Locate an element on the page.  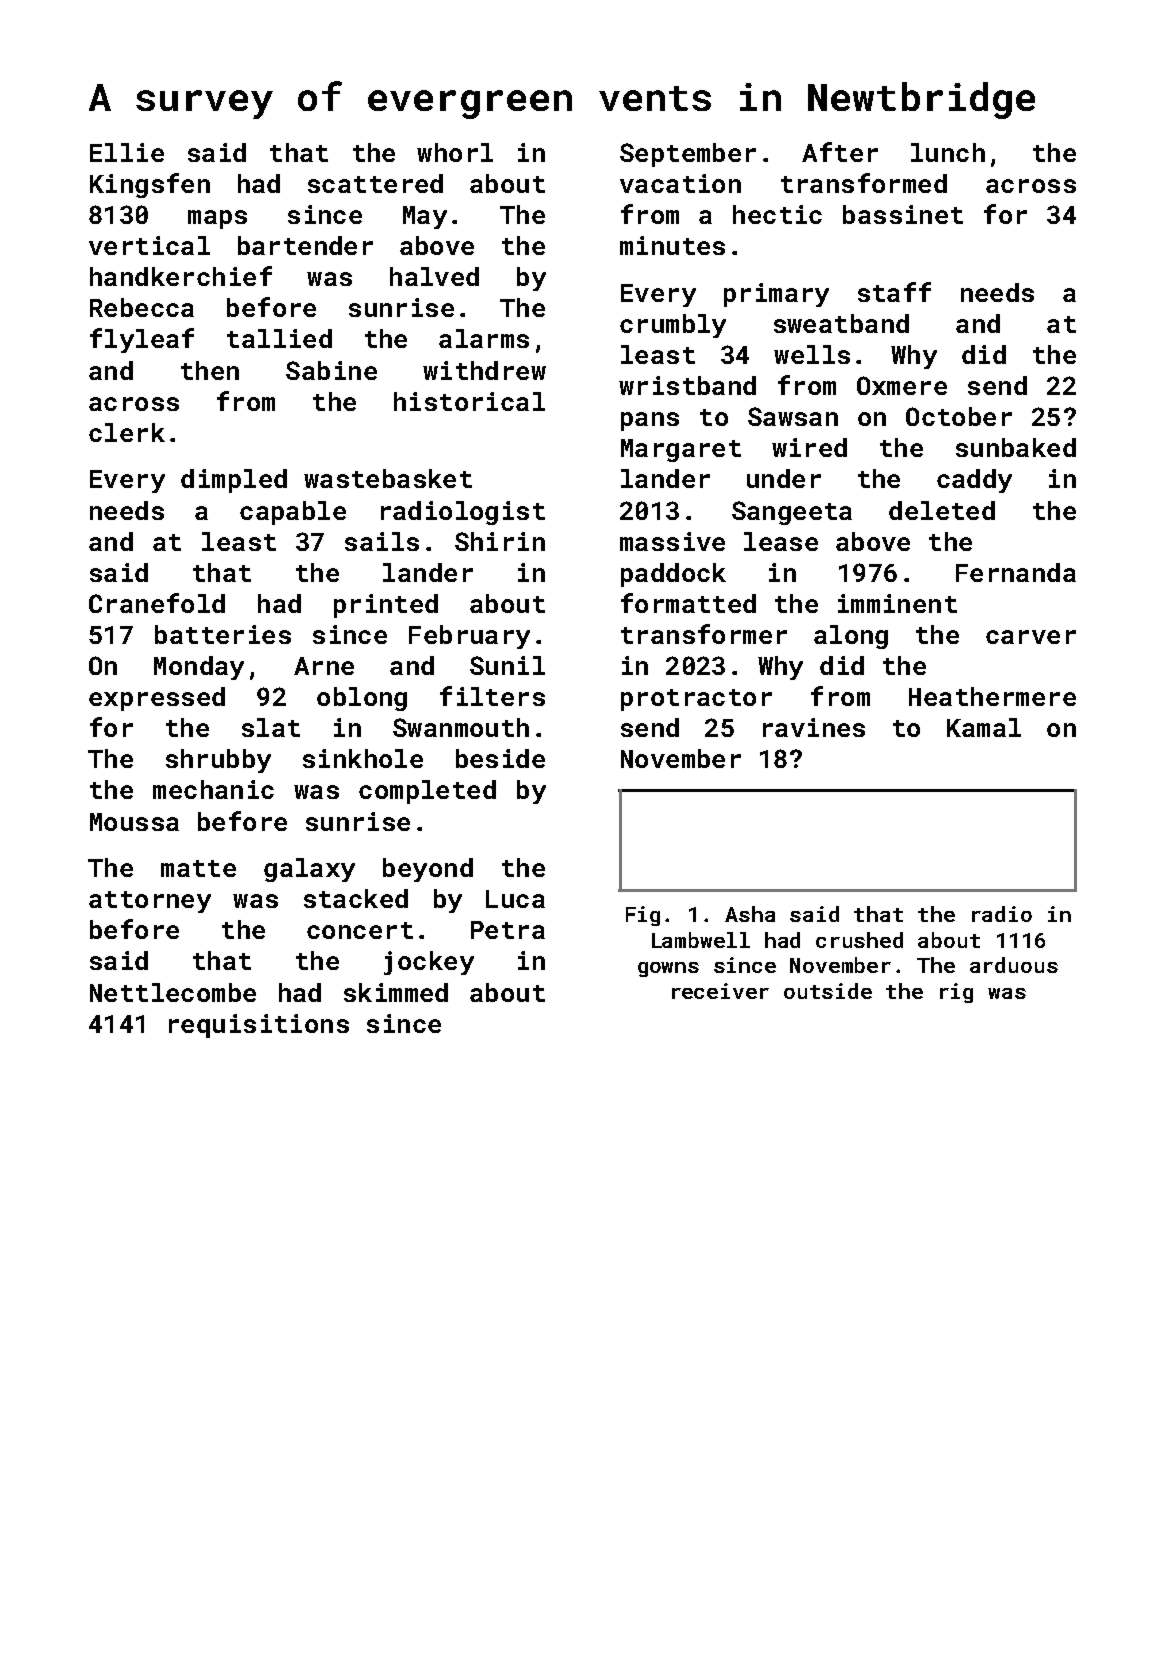
After is located at coordinates (840, 152).
